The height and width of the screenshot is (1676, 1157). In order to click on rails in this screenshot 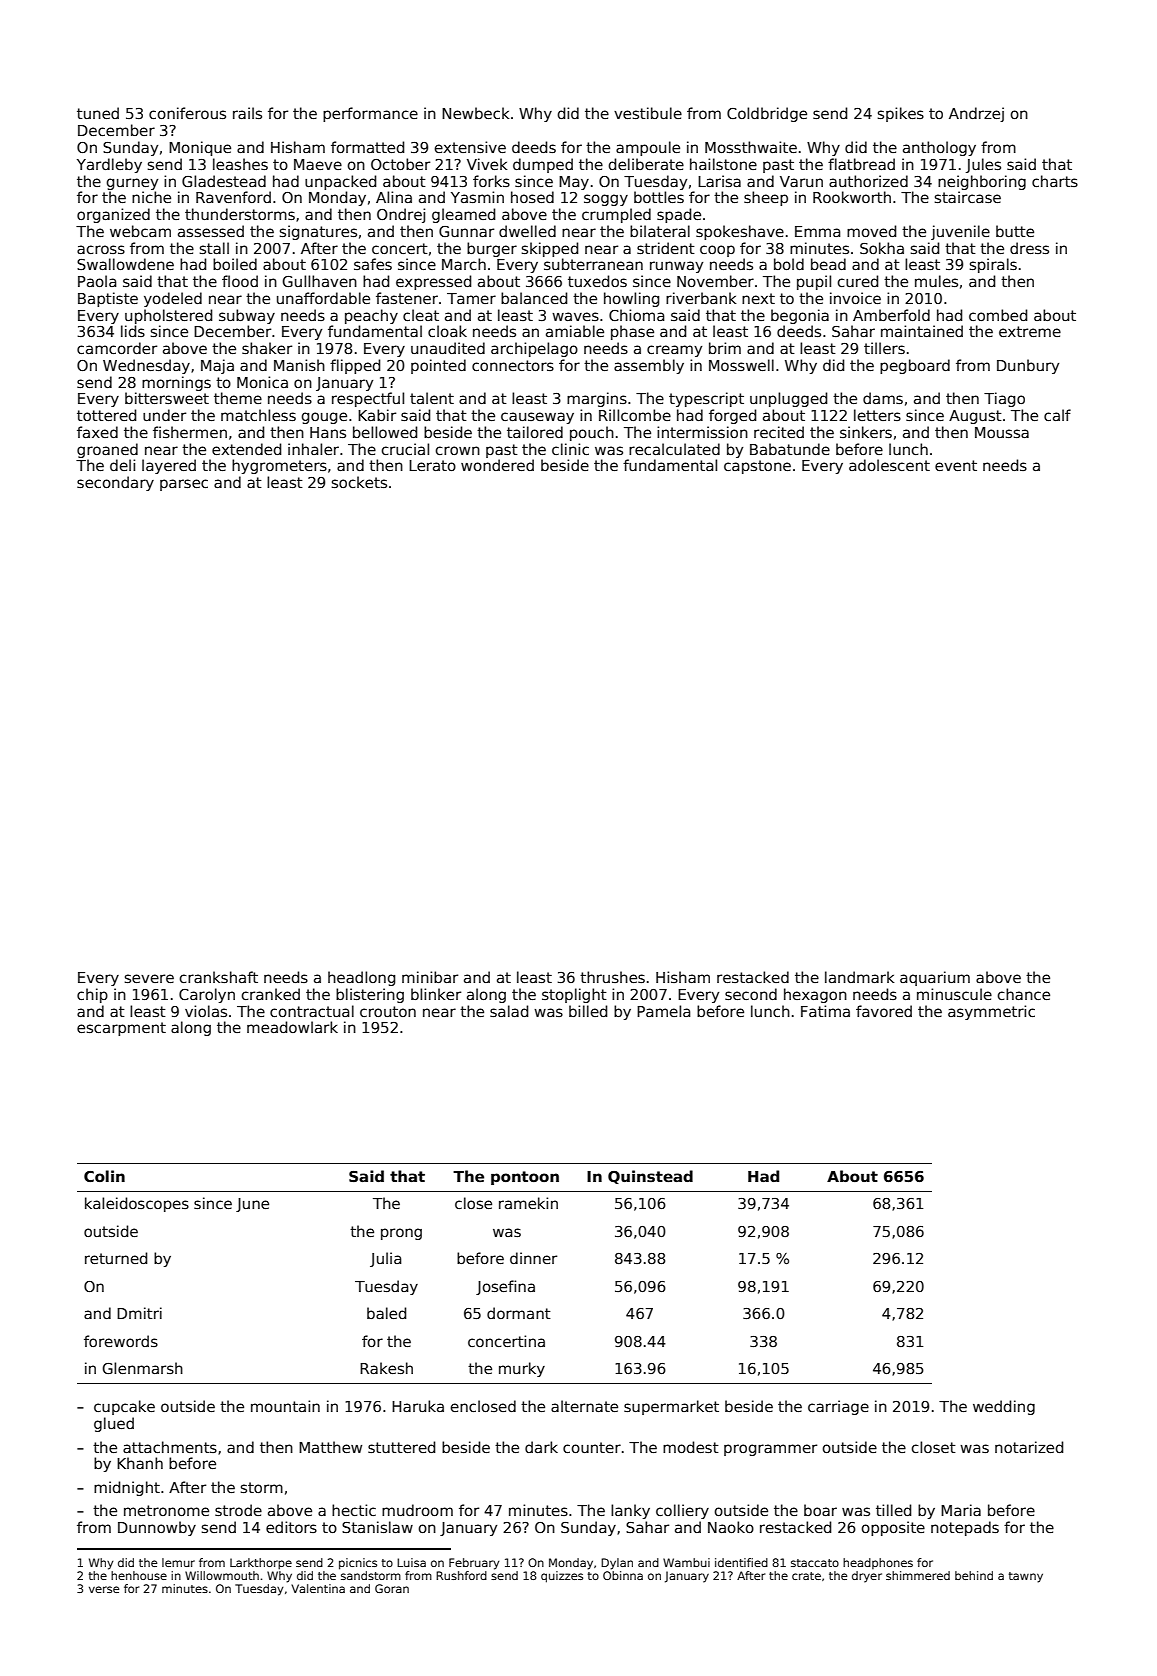, I will do `click(247, 113)`.
